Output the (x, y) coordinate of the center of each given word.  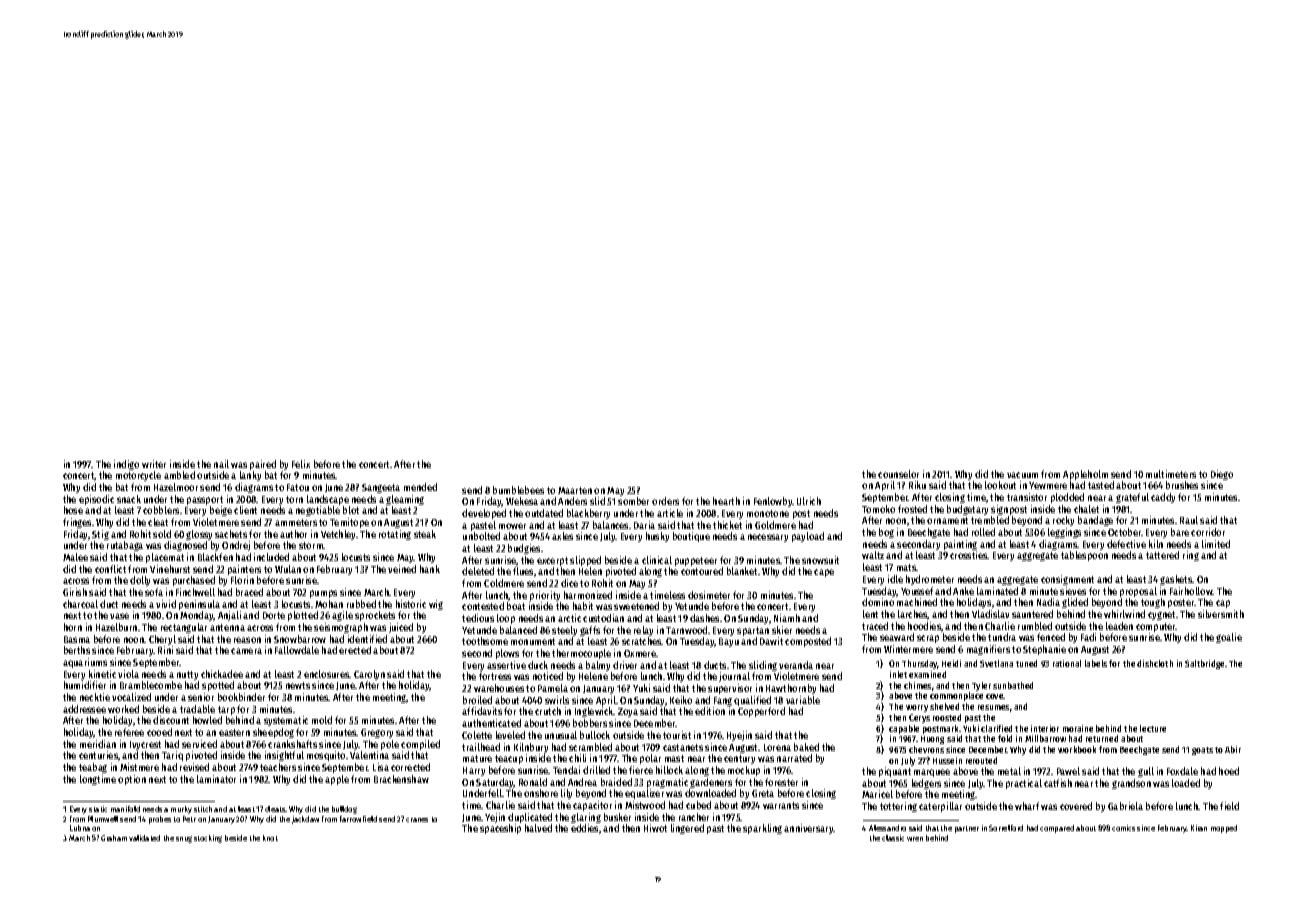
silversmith (1221, 614)
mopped (1224, 829)
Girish (75, 592)
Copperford (761, 712)
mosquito (326, 756)
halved (538, 828)
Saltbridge (1204, 664)
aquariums (85, 663)
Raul (1189, 520)
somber (633, 501)
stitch (203, 809)
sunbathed (1013, 685)
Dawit (771, 641)
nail (221, 464)
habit (583, 606)
